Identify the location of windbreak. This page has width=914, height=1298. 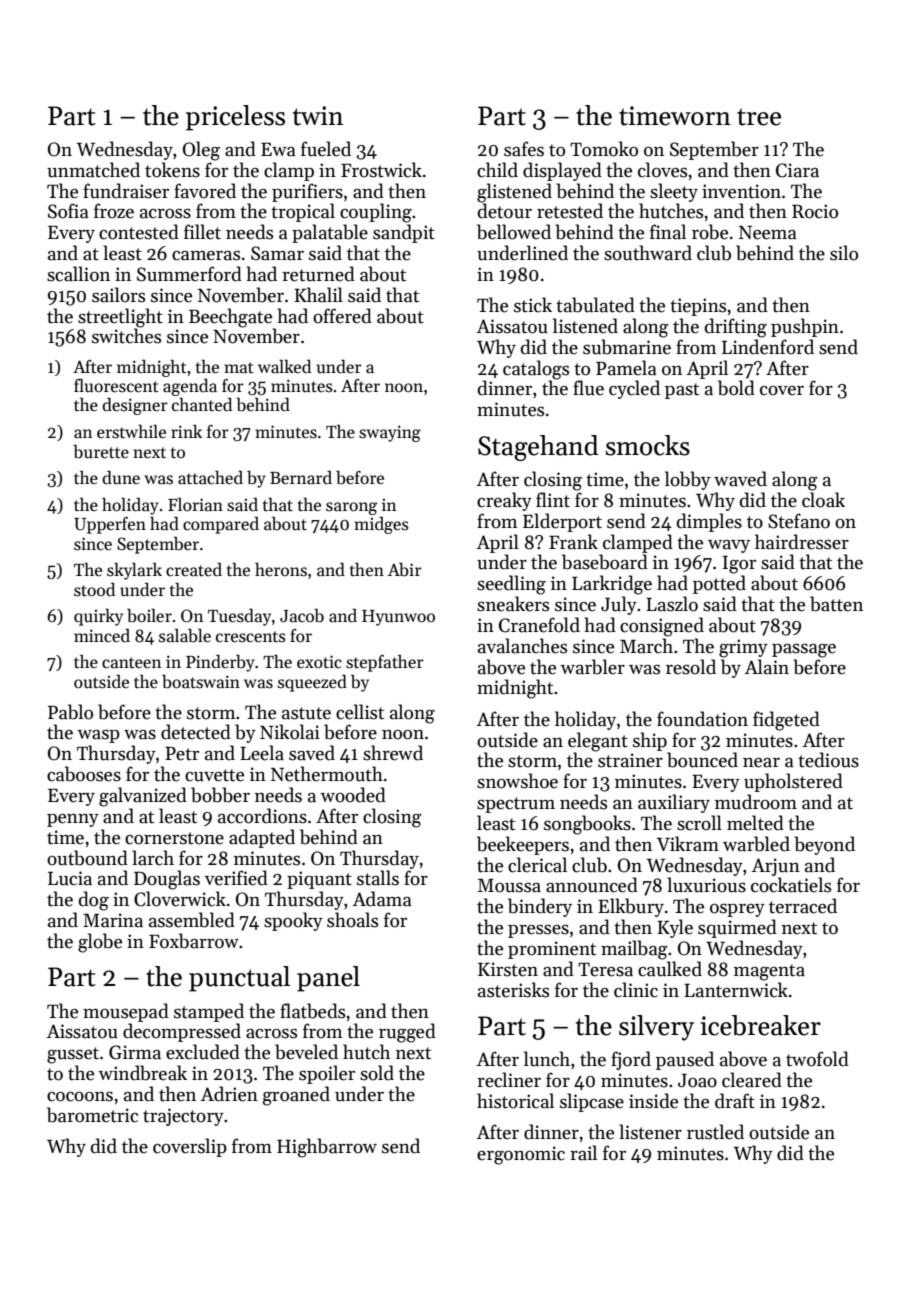
(142, 1073).
